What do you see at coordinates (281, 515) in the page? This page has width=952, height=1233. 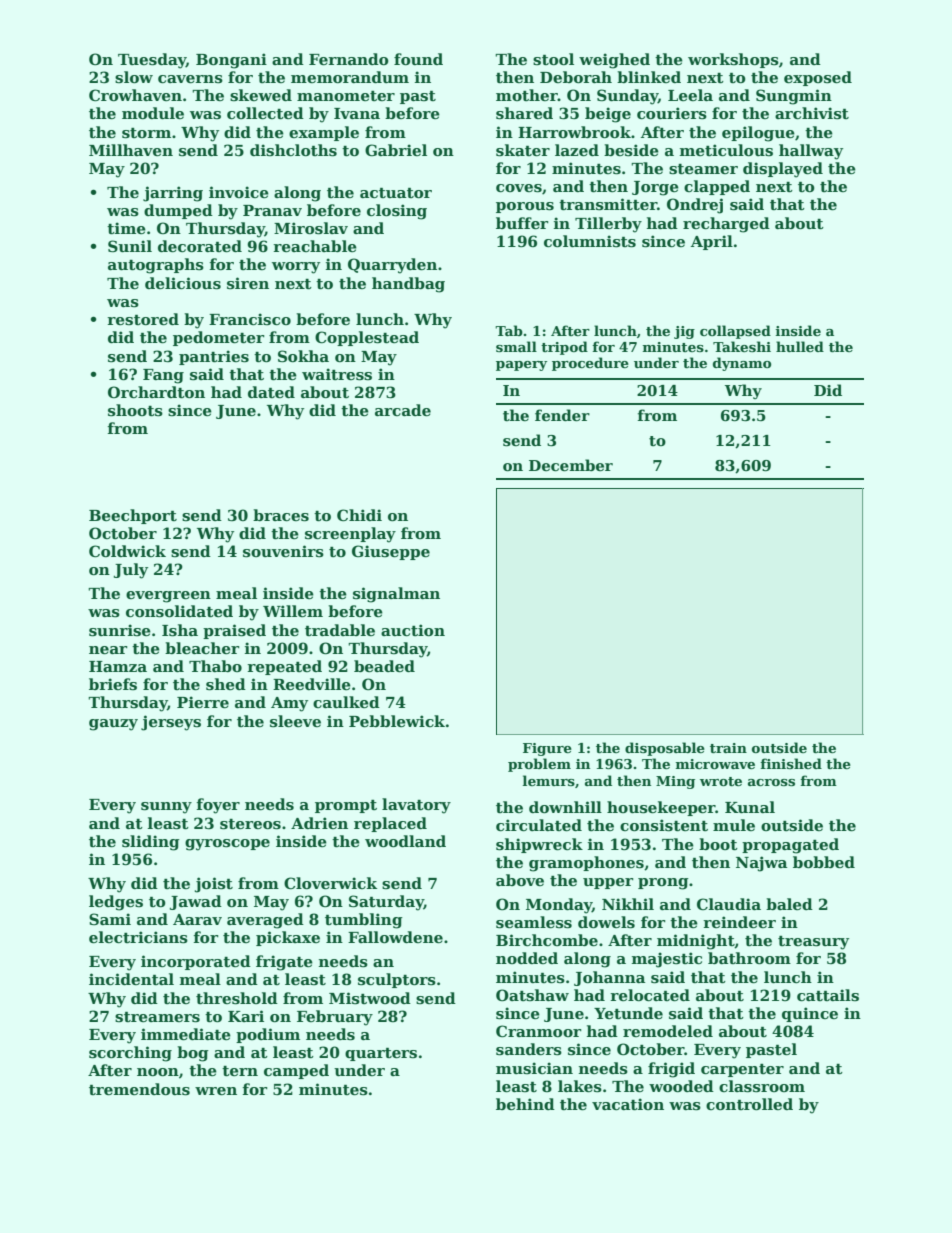 I see `braces` at bounding box center [281, 515].
